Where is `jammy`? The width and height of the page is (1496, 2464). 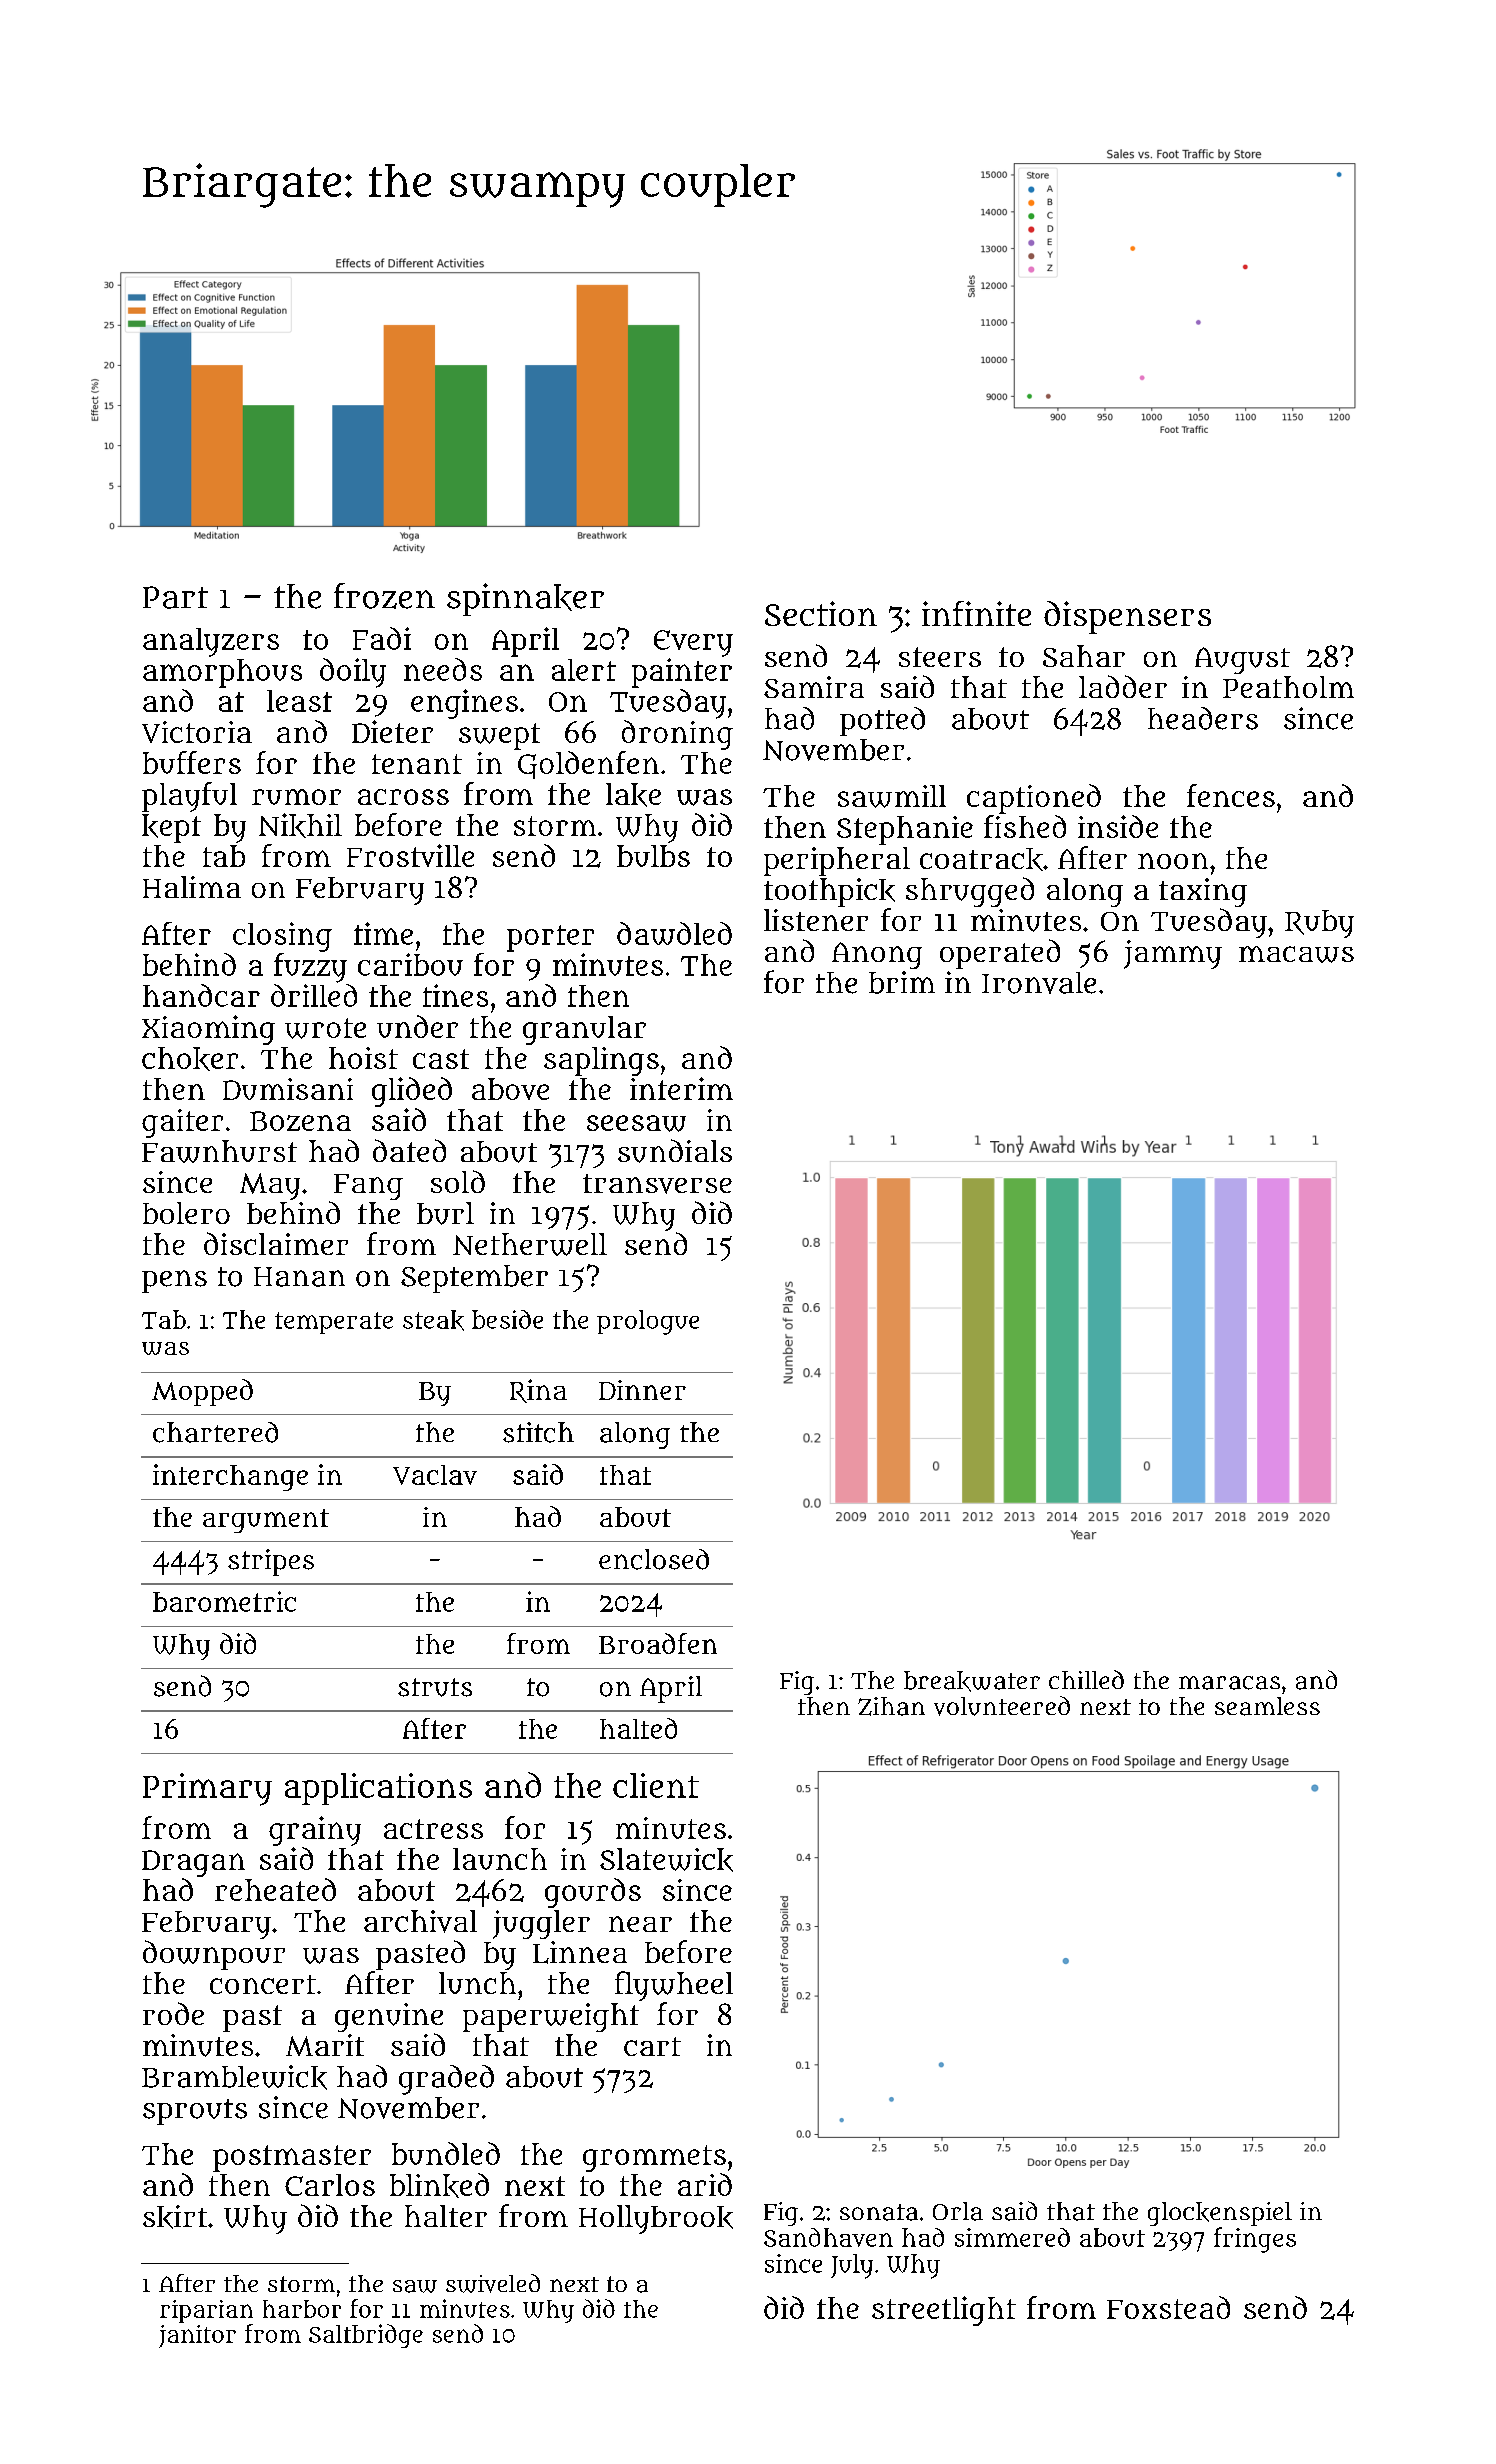 jammy is located at coordinates (1173, 954).
